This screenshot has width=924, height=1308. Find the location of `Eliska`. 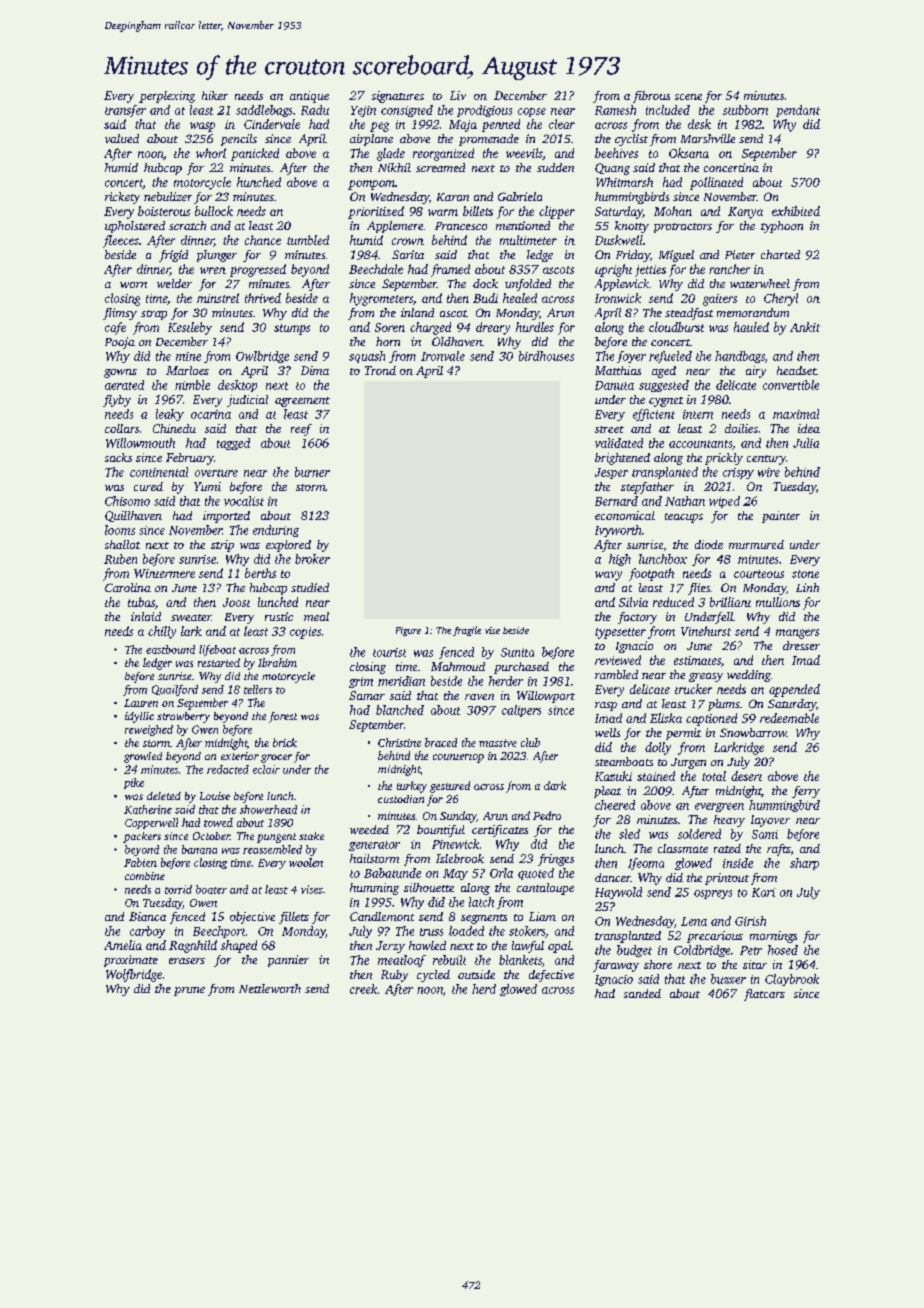

Eliska is located at coordinates (666, 718).
